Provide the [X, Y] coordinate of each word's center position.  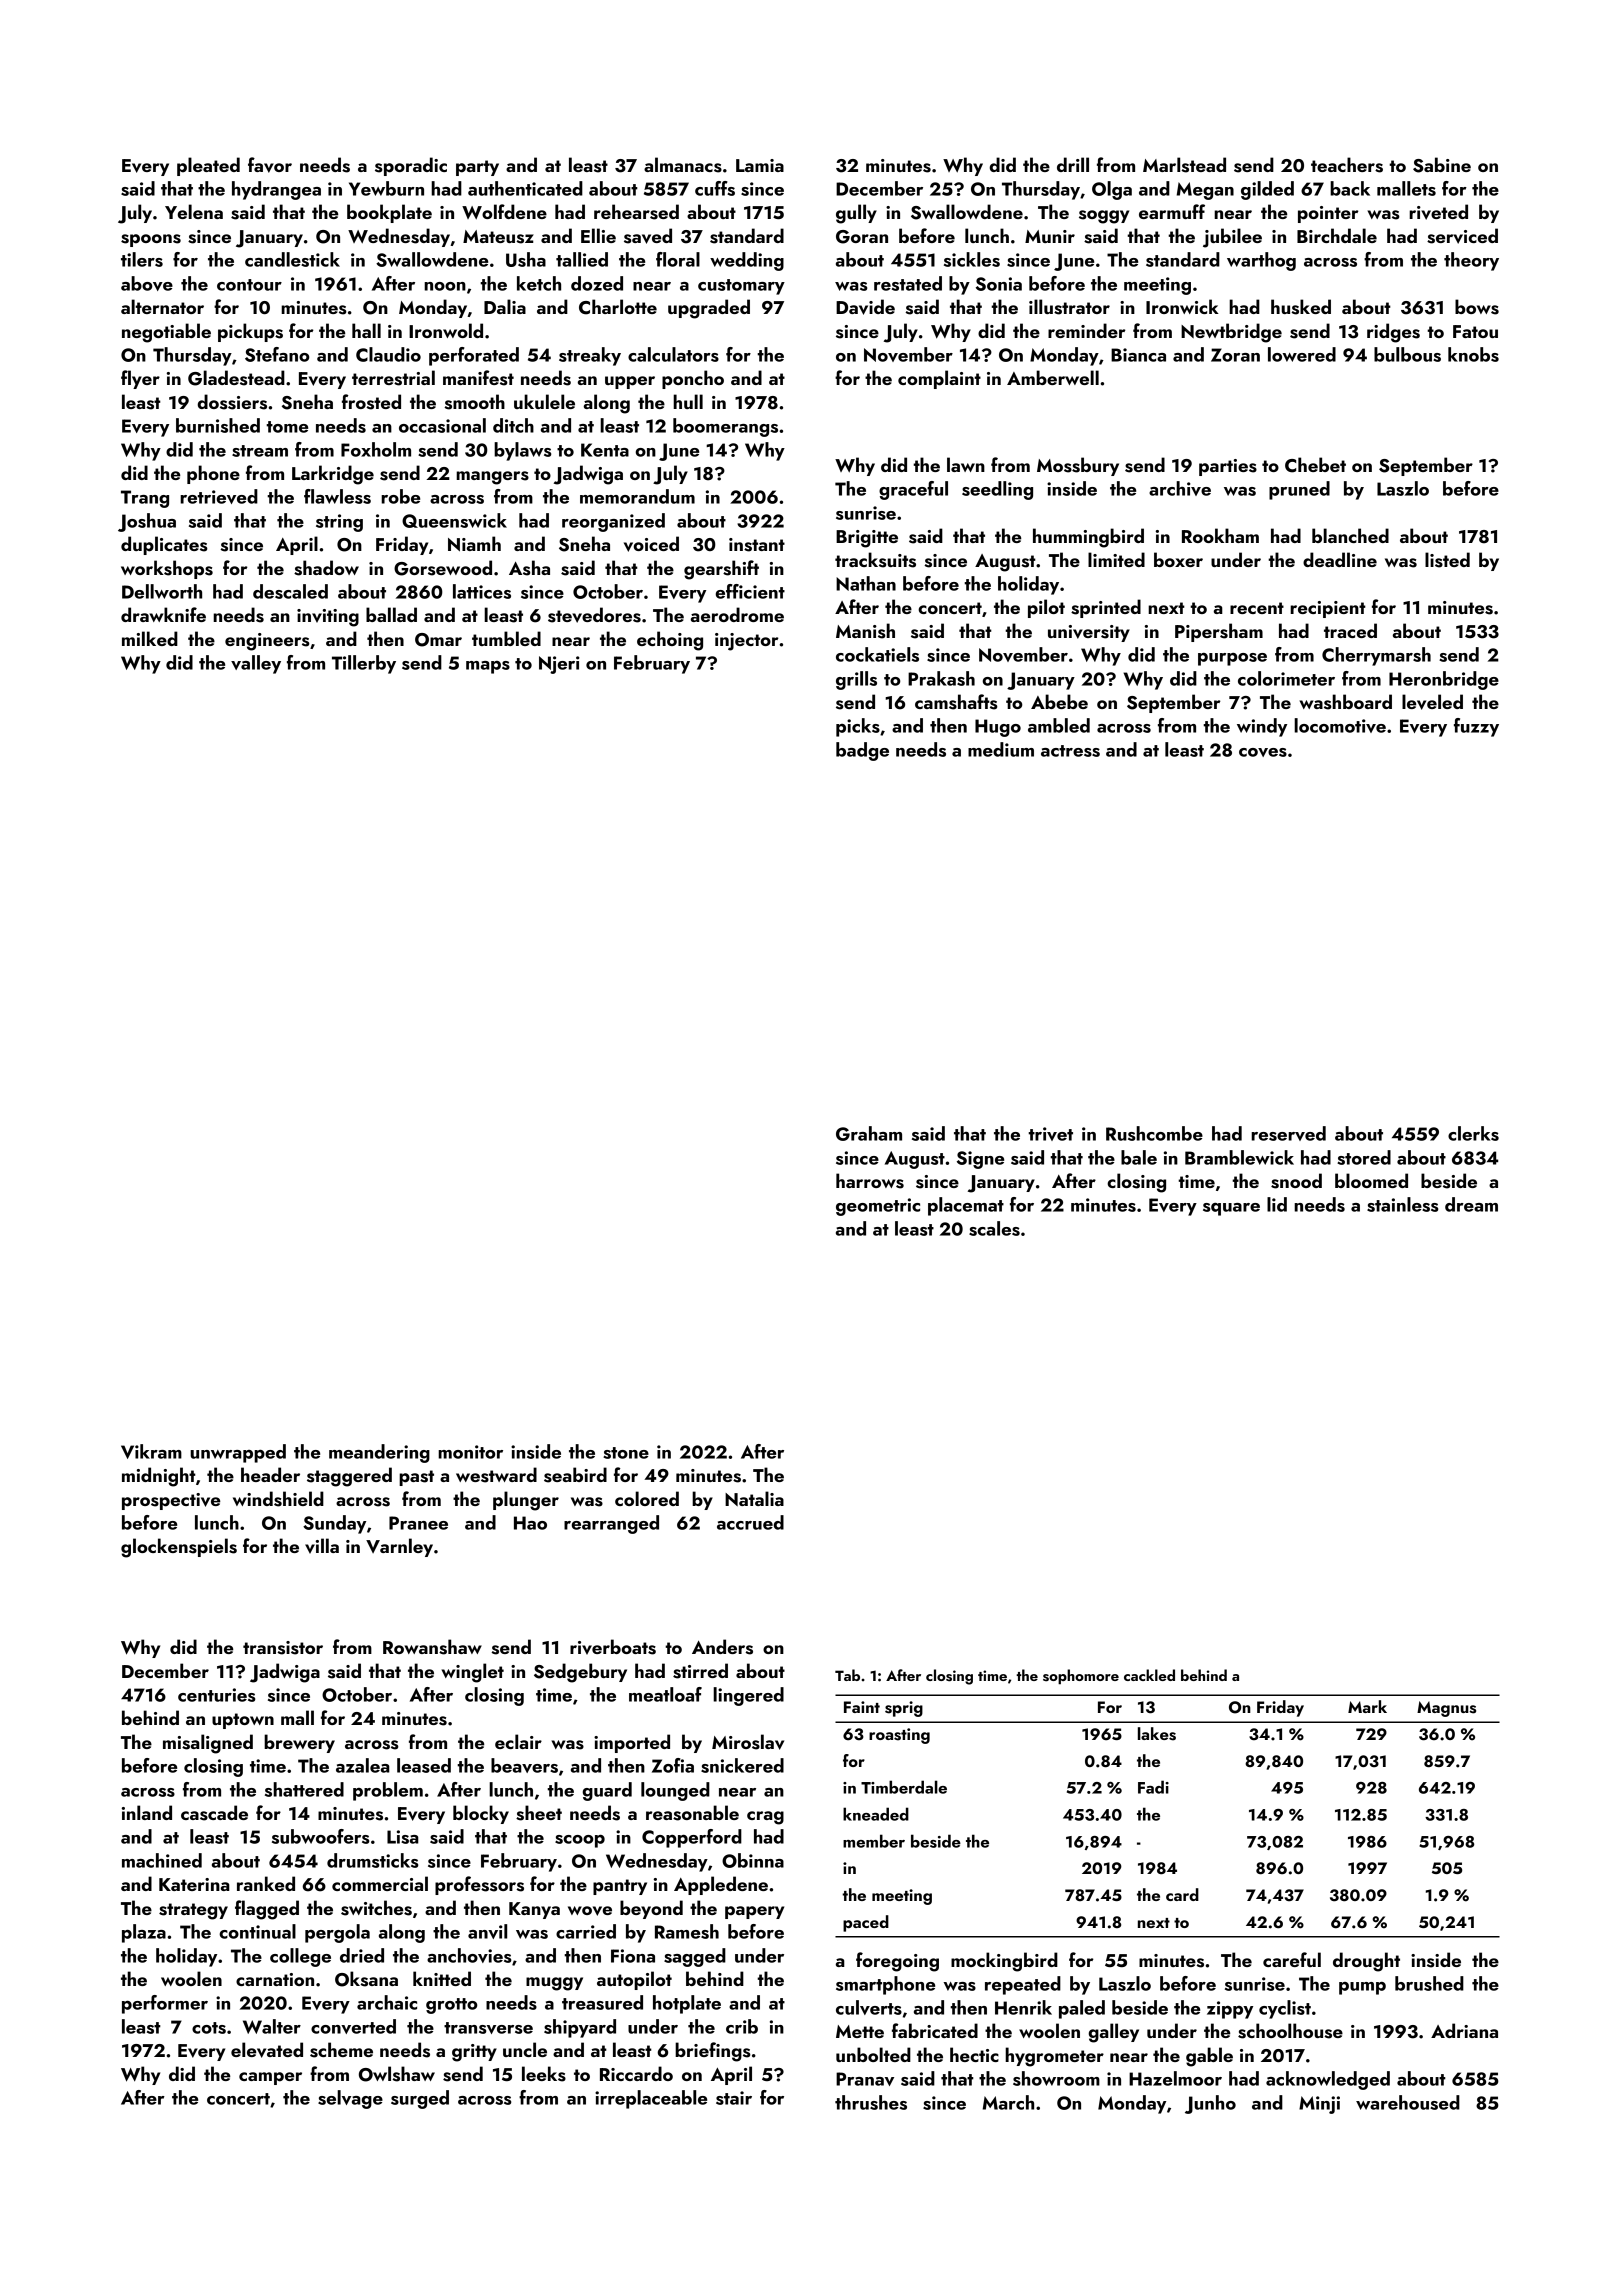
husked [1301, 307]
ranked [266, 1883]
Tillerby [364, 664]
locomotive [1340, 725]
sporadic [411, 166]
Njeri [559, 665]
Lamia [760, 165]
